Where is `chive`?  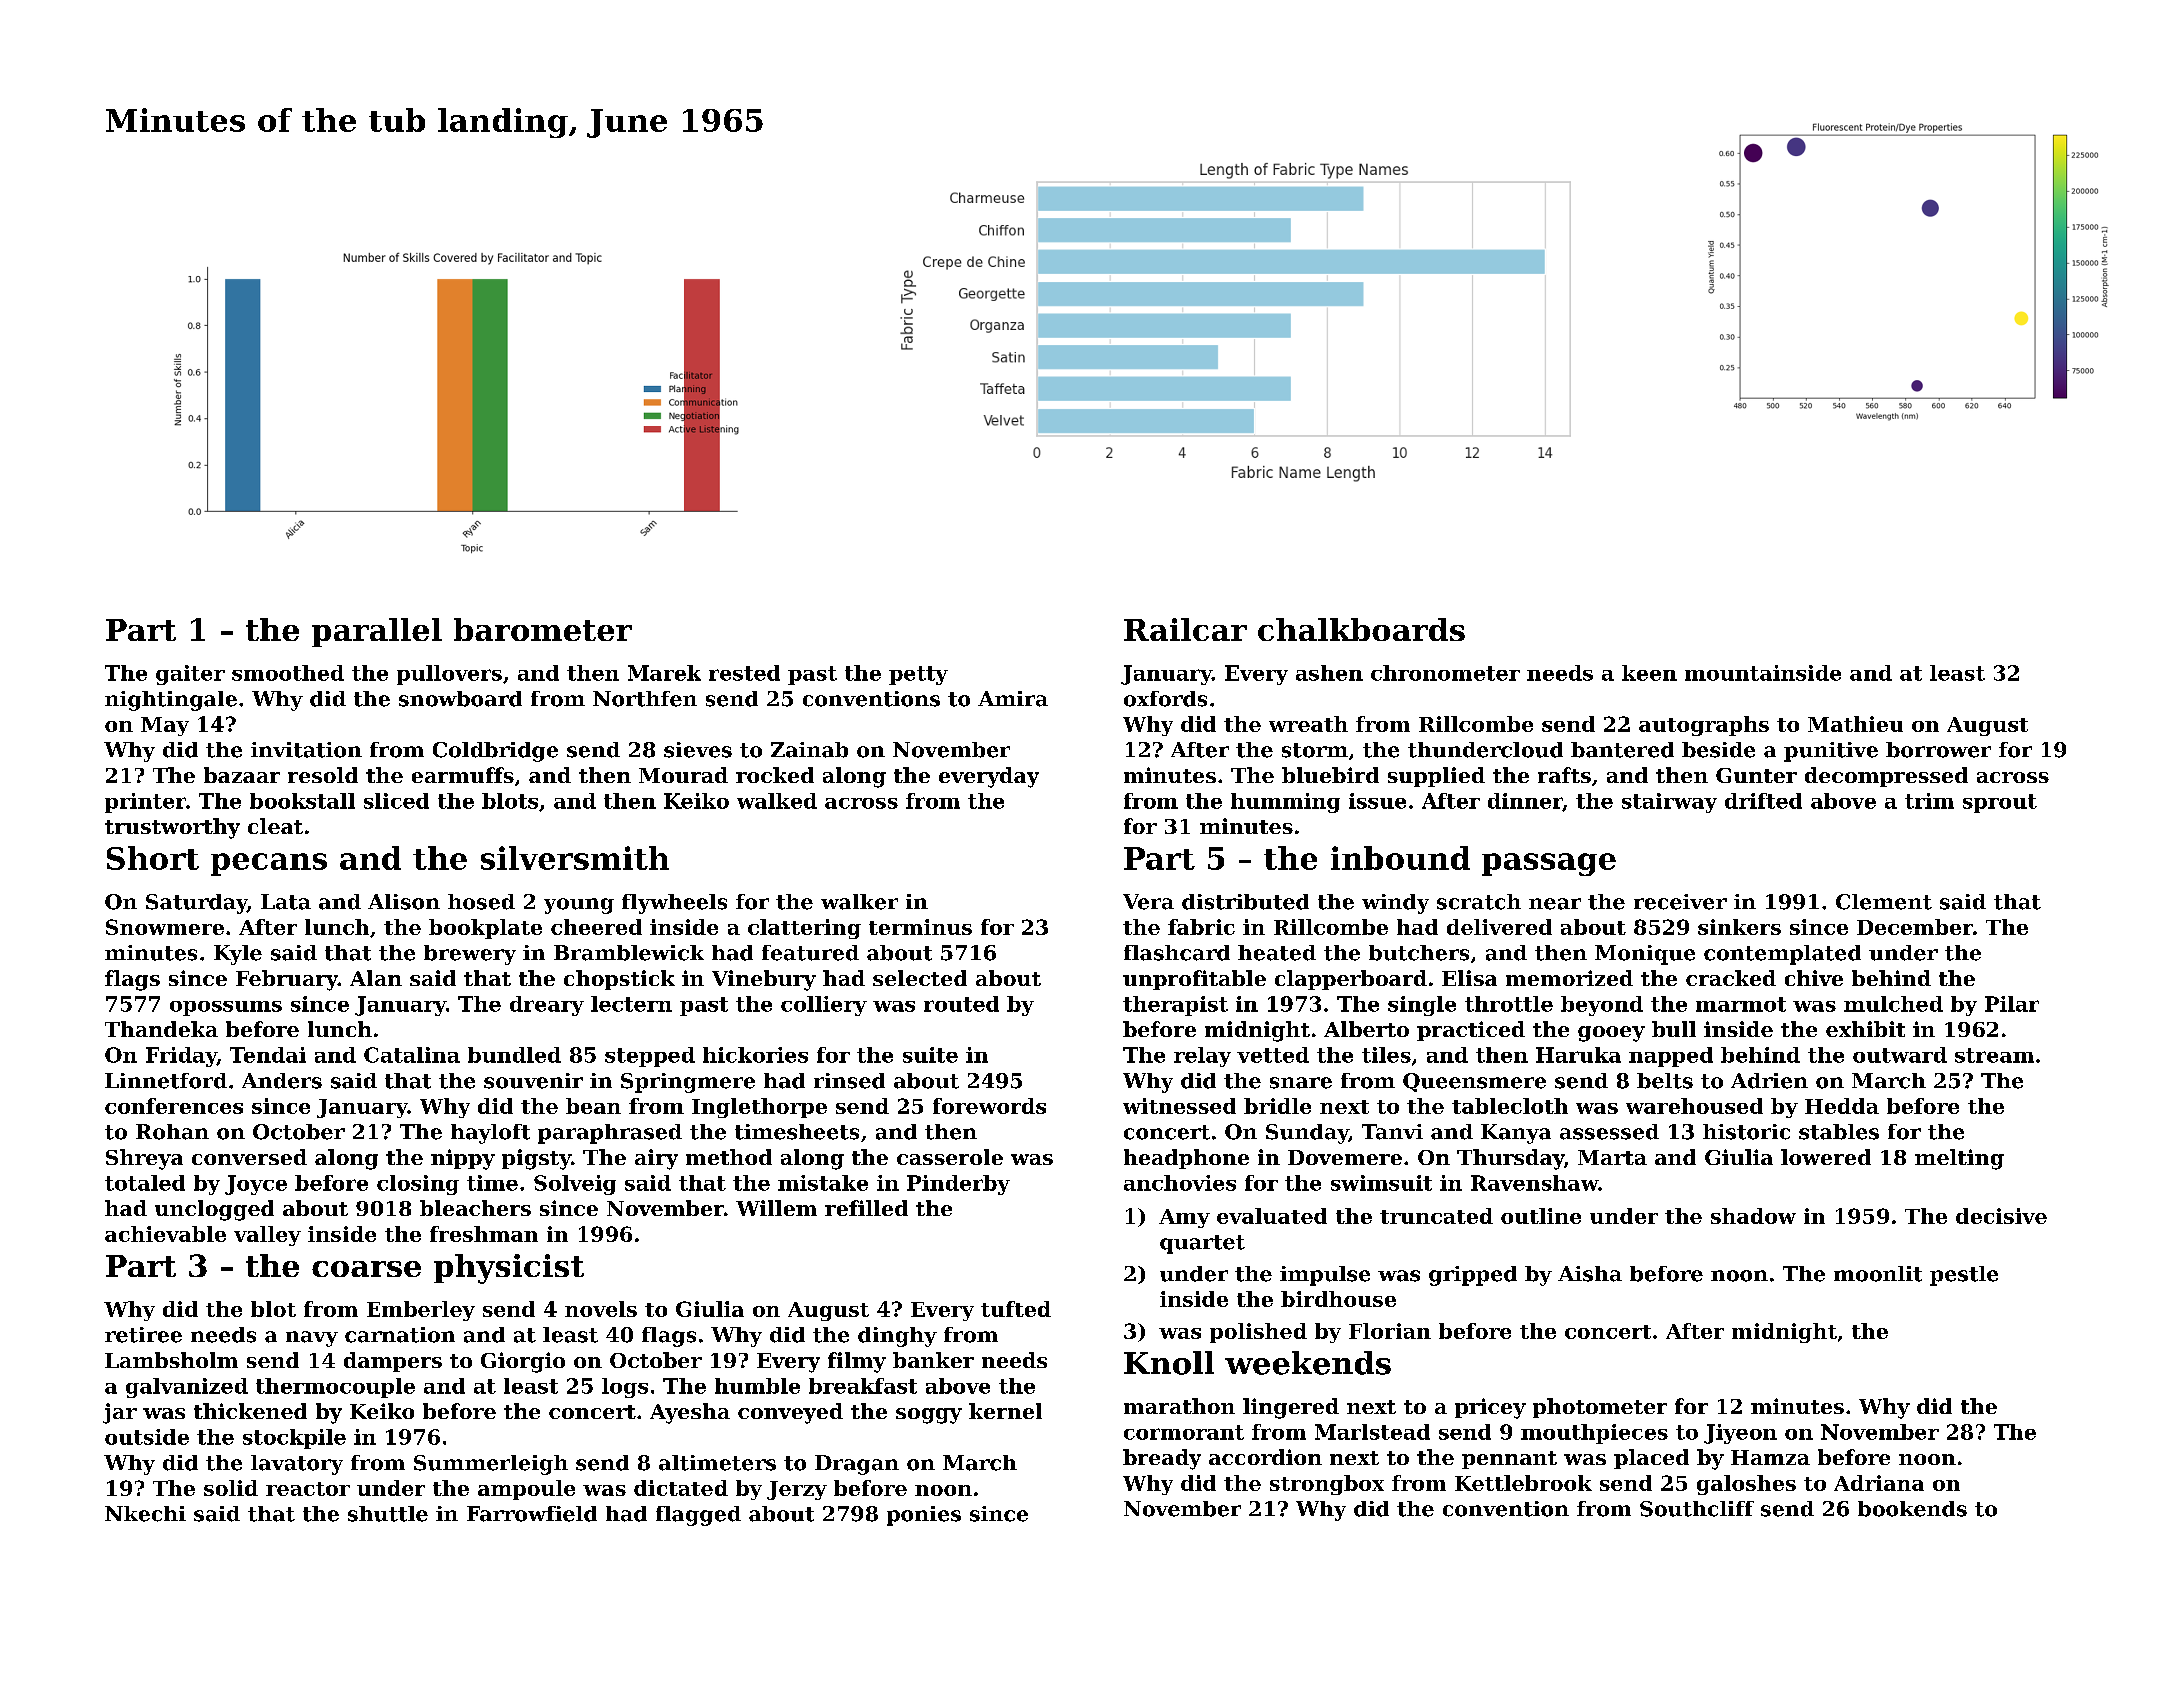 chive is located at coordinates (1814, 978).
